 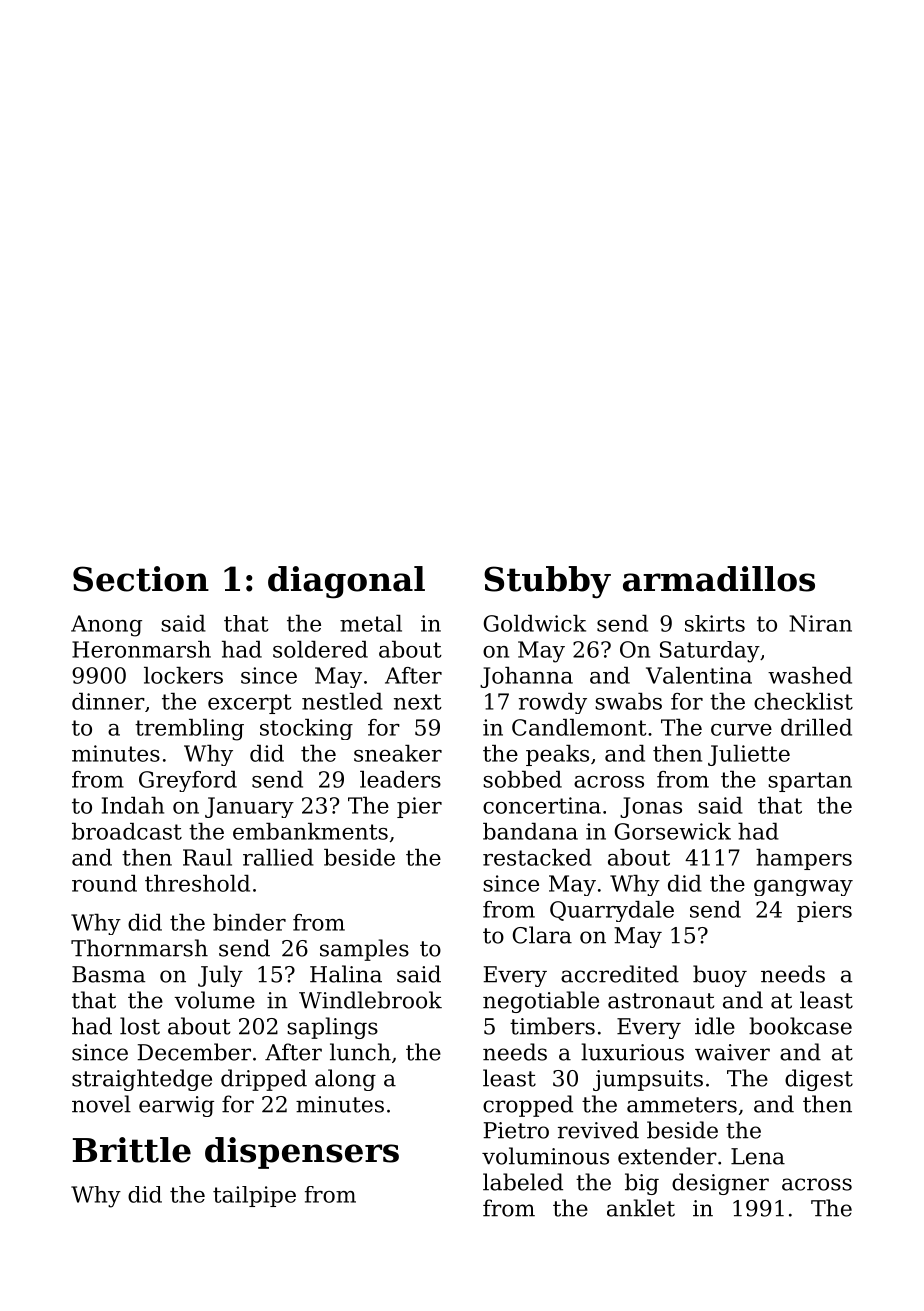 What do you see at coordinates (719, 579) in the screenshot?
I see `armadillos` at bounding box center [719, 579].
